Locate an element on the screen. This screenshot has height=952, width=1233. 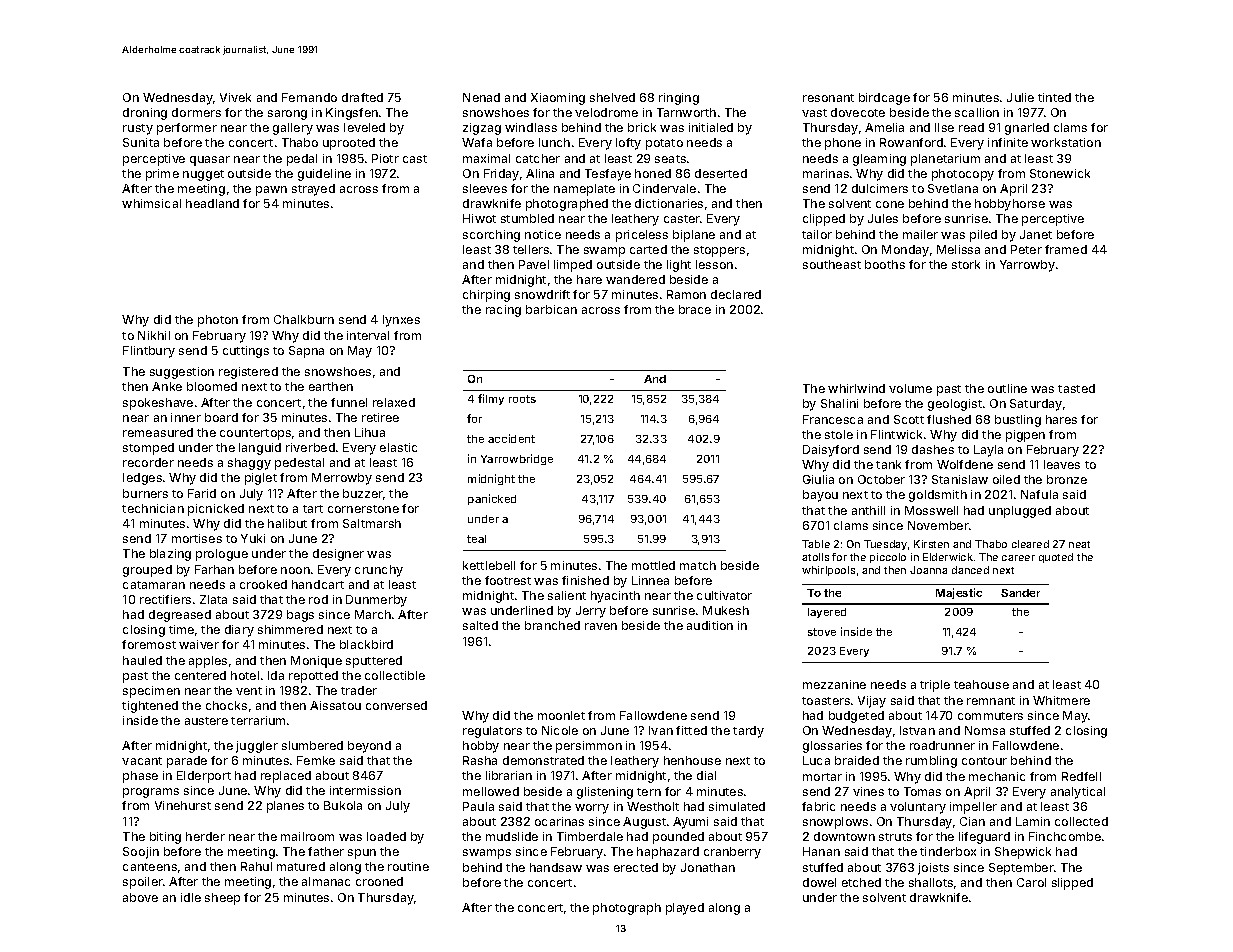
mailroom is located at coordinates (307, 836).
